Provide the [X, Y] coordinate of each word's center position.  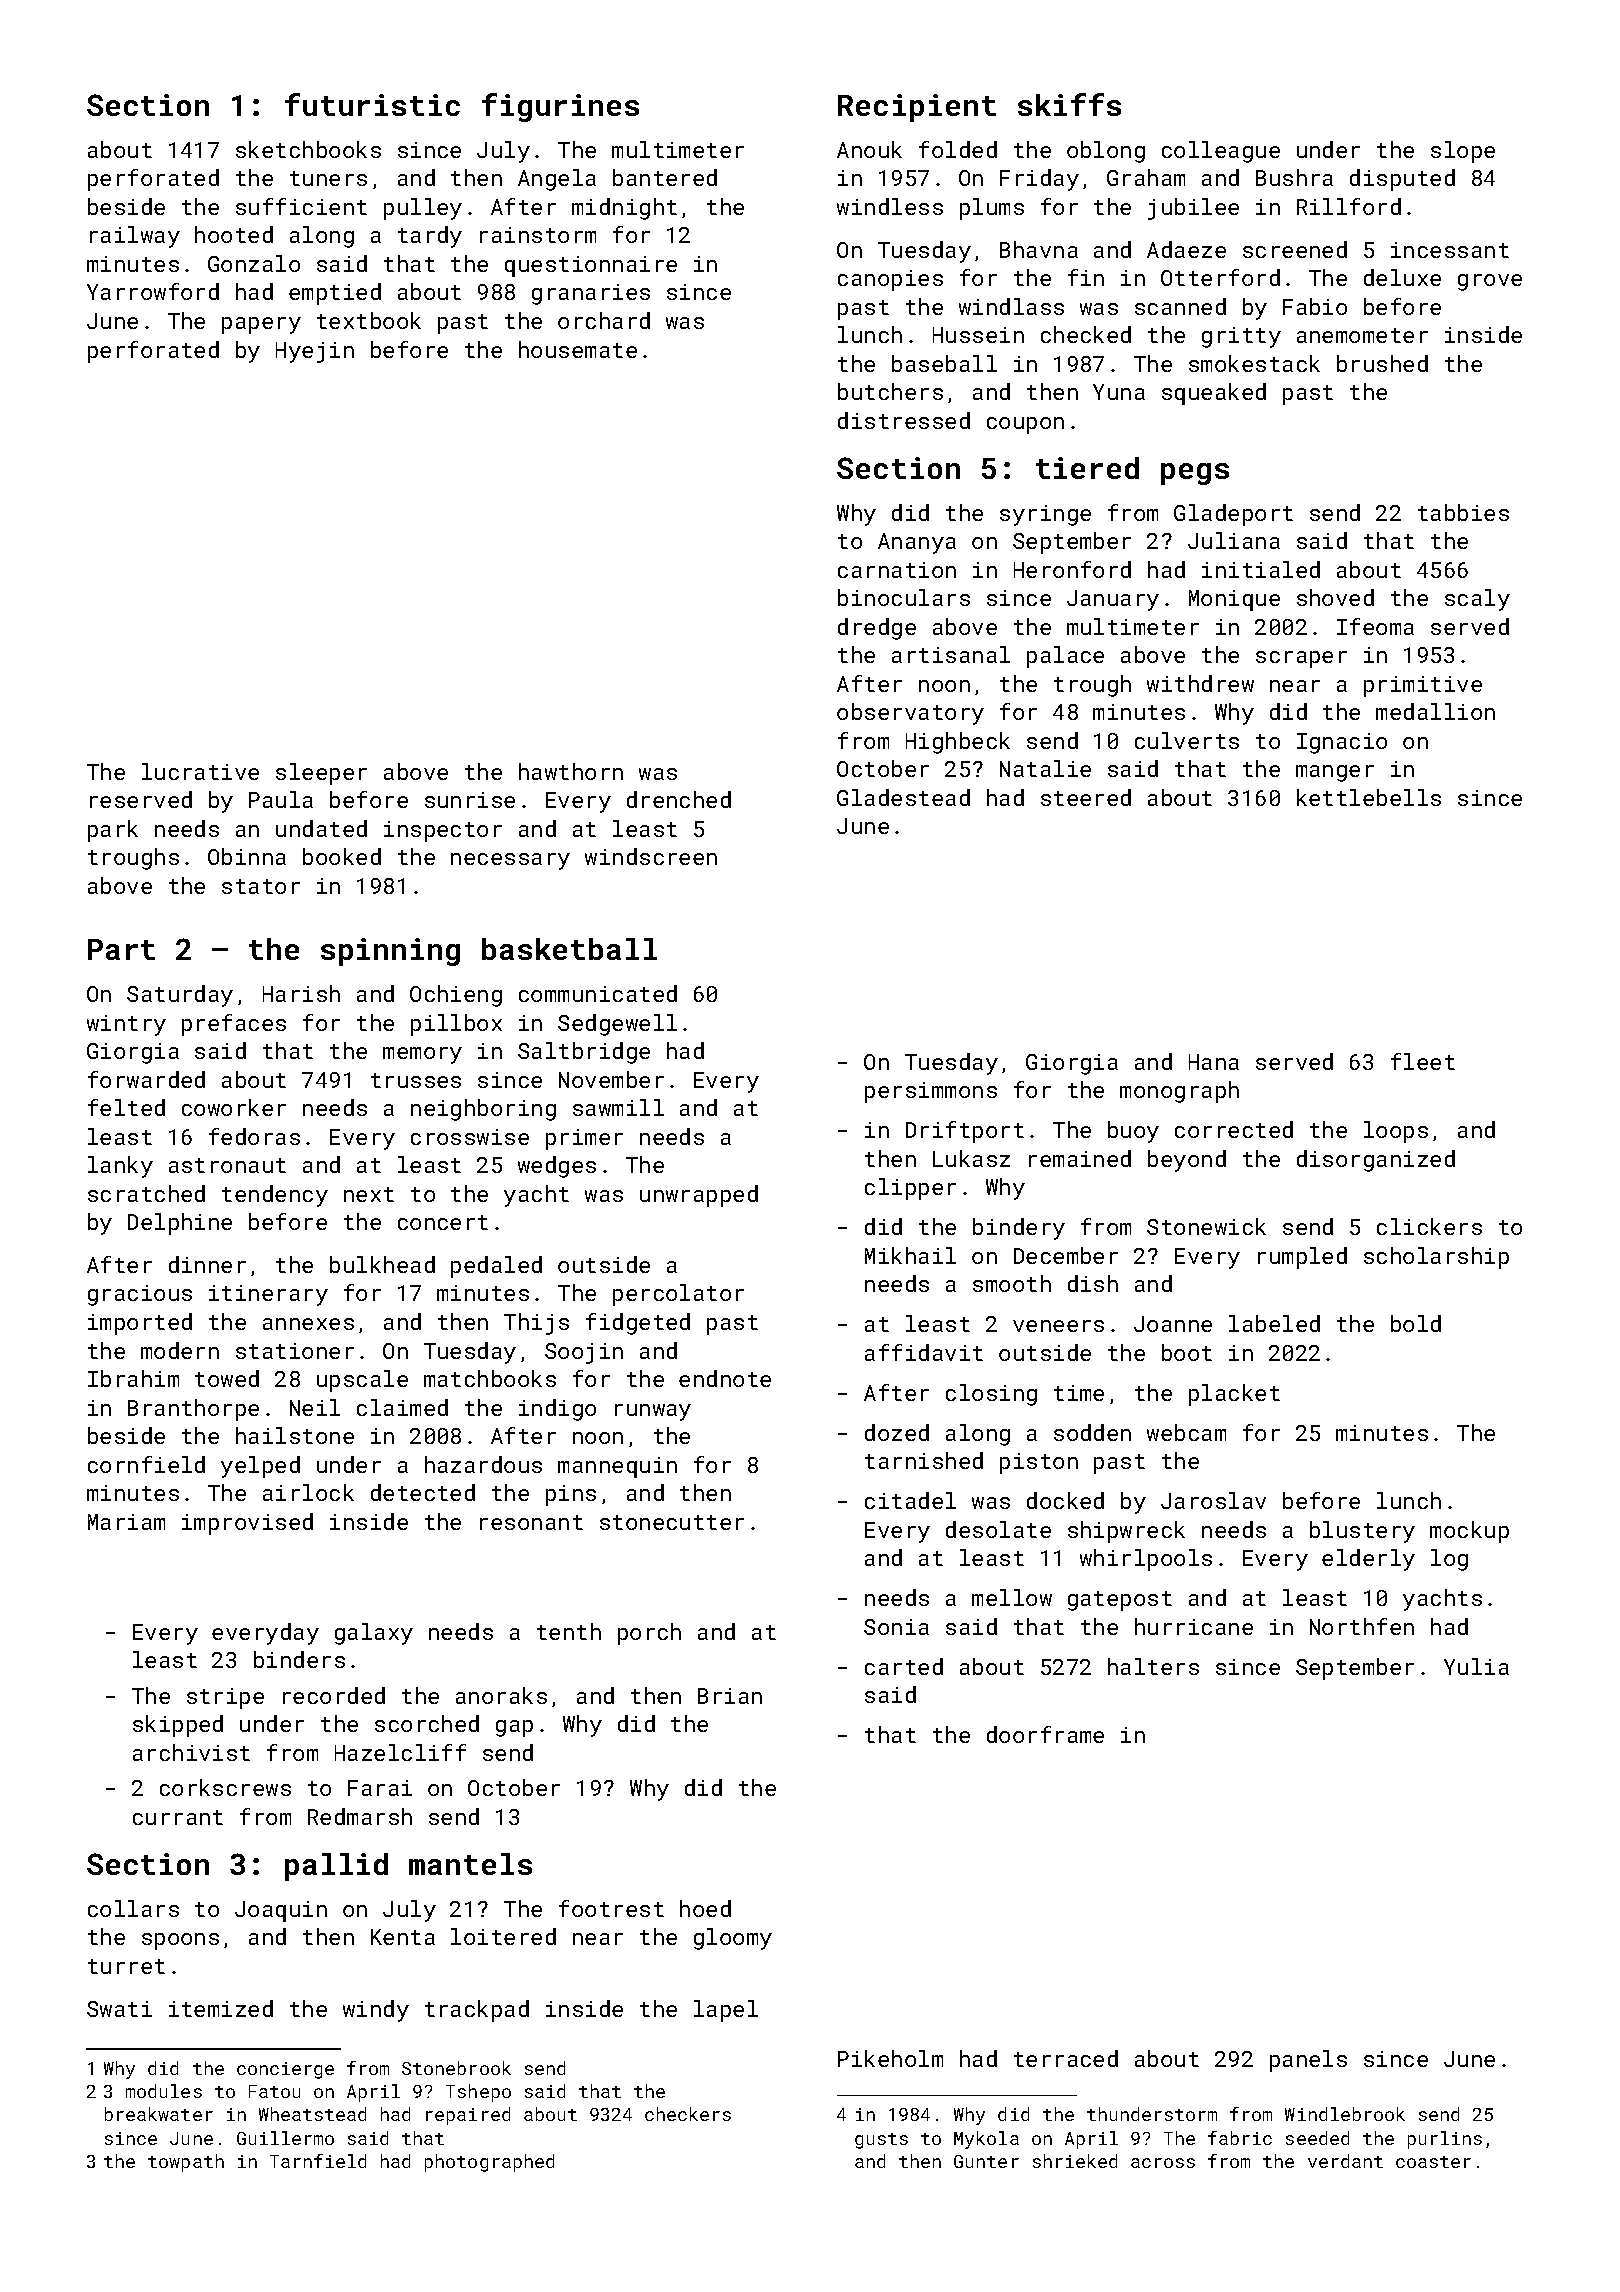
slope [1463, 152]
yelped [260, 1467]
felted [126, 1107]
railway [135, 237]
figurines [560, 107]
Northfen [1362, 1626]
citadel [910, 1500]
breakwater [159, 2114]
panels [1308, 2061]
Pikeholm [890, 2058]
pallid [336, 1867]
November [611, 1079]
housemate [578, 349]
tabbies [1463, 512]
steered [1086, 797]
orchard [604, 320]
